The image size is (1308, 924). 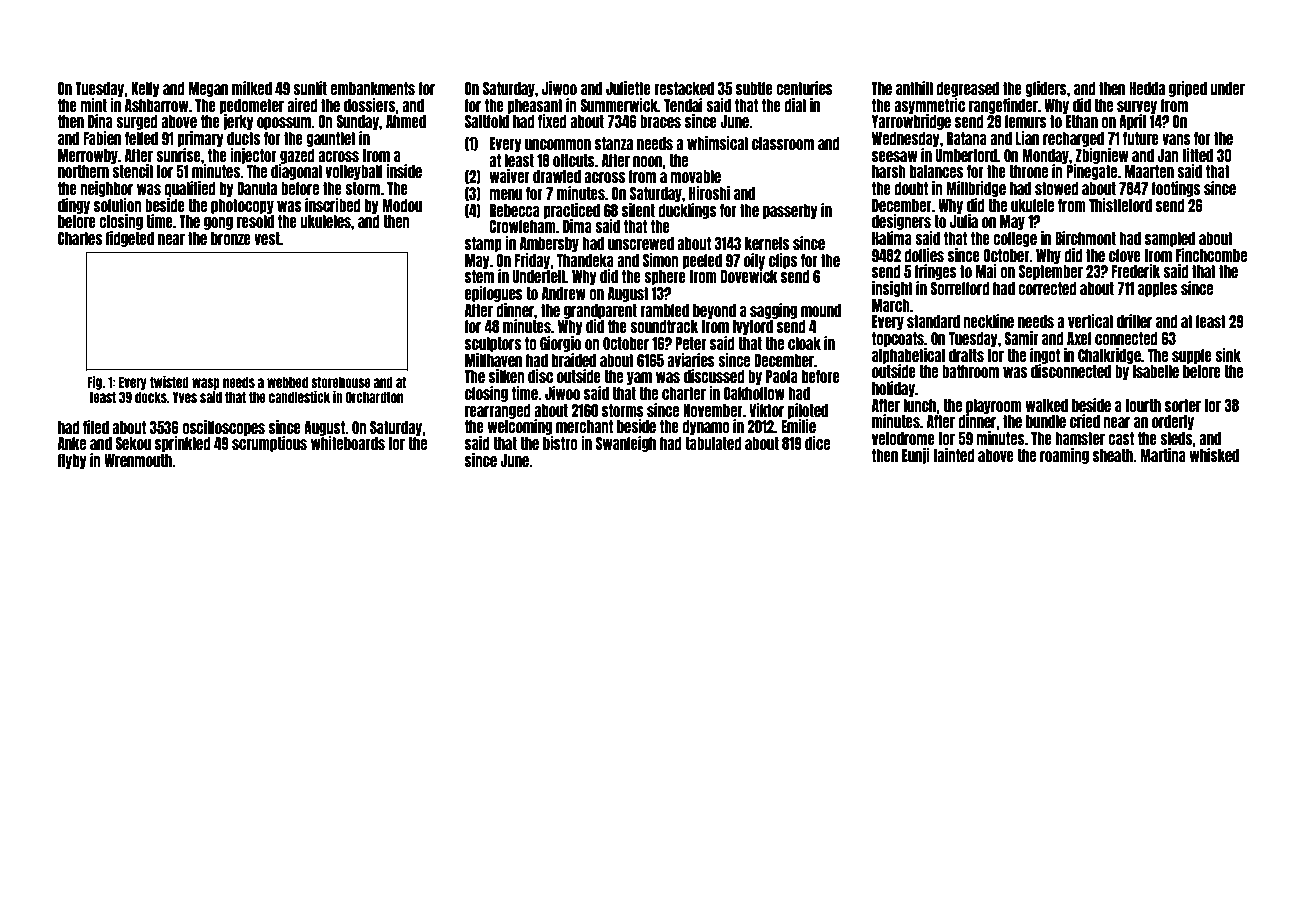 I want to click on Charles, so click(x=80, y=238).
